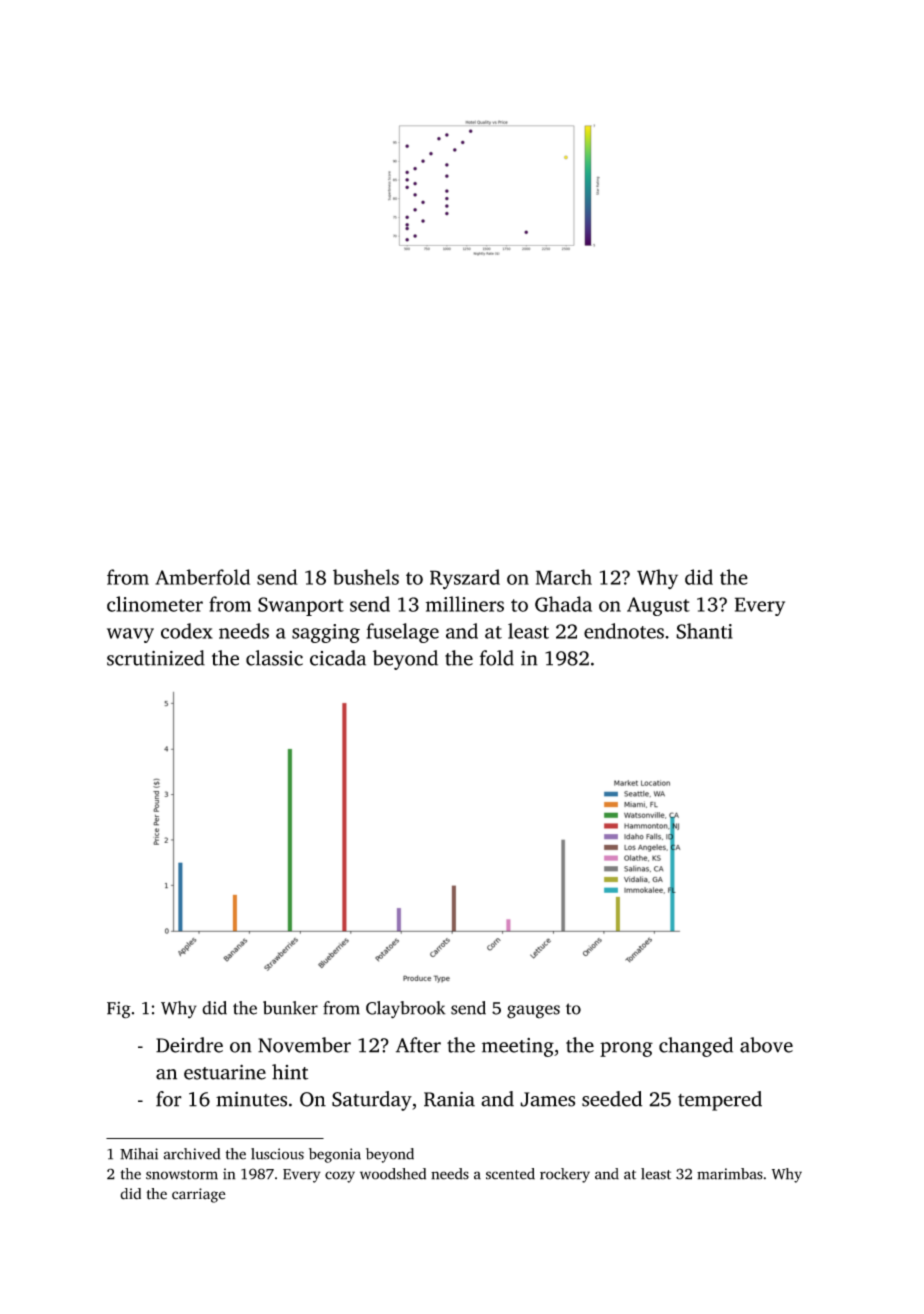 Image resolution: width=924 pixels, height=1314 pixels. Describe the element at coordinates (510, 1174) in the screenshot. I see `scented` at that location.
